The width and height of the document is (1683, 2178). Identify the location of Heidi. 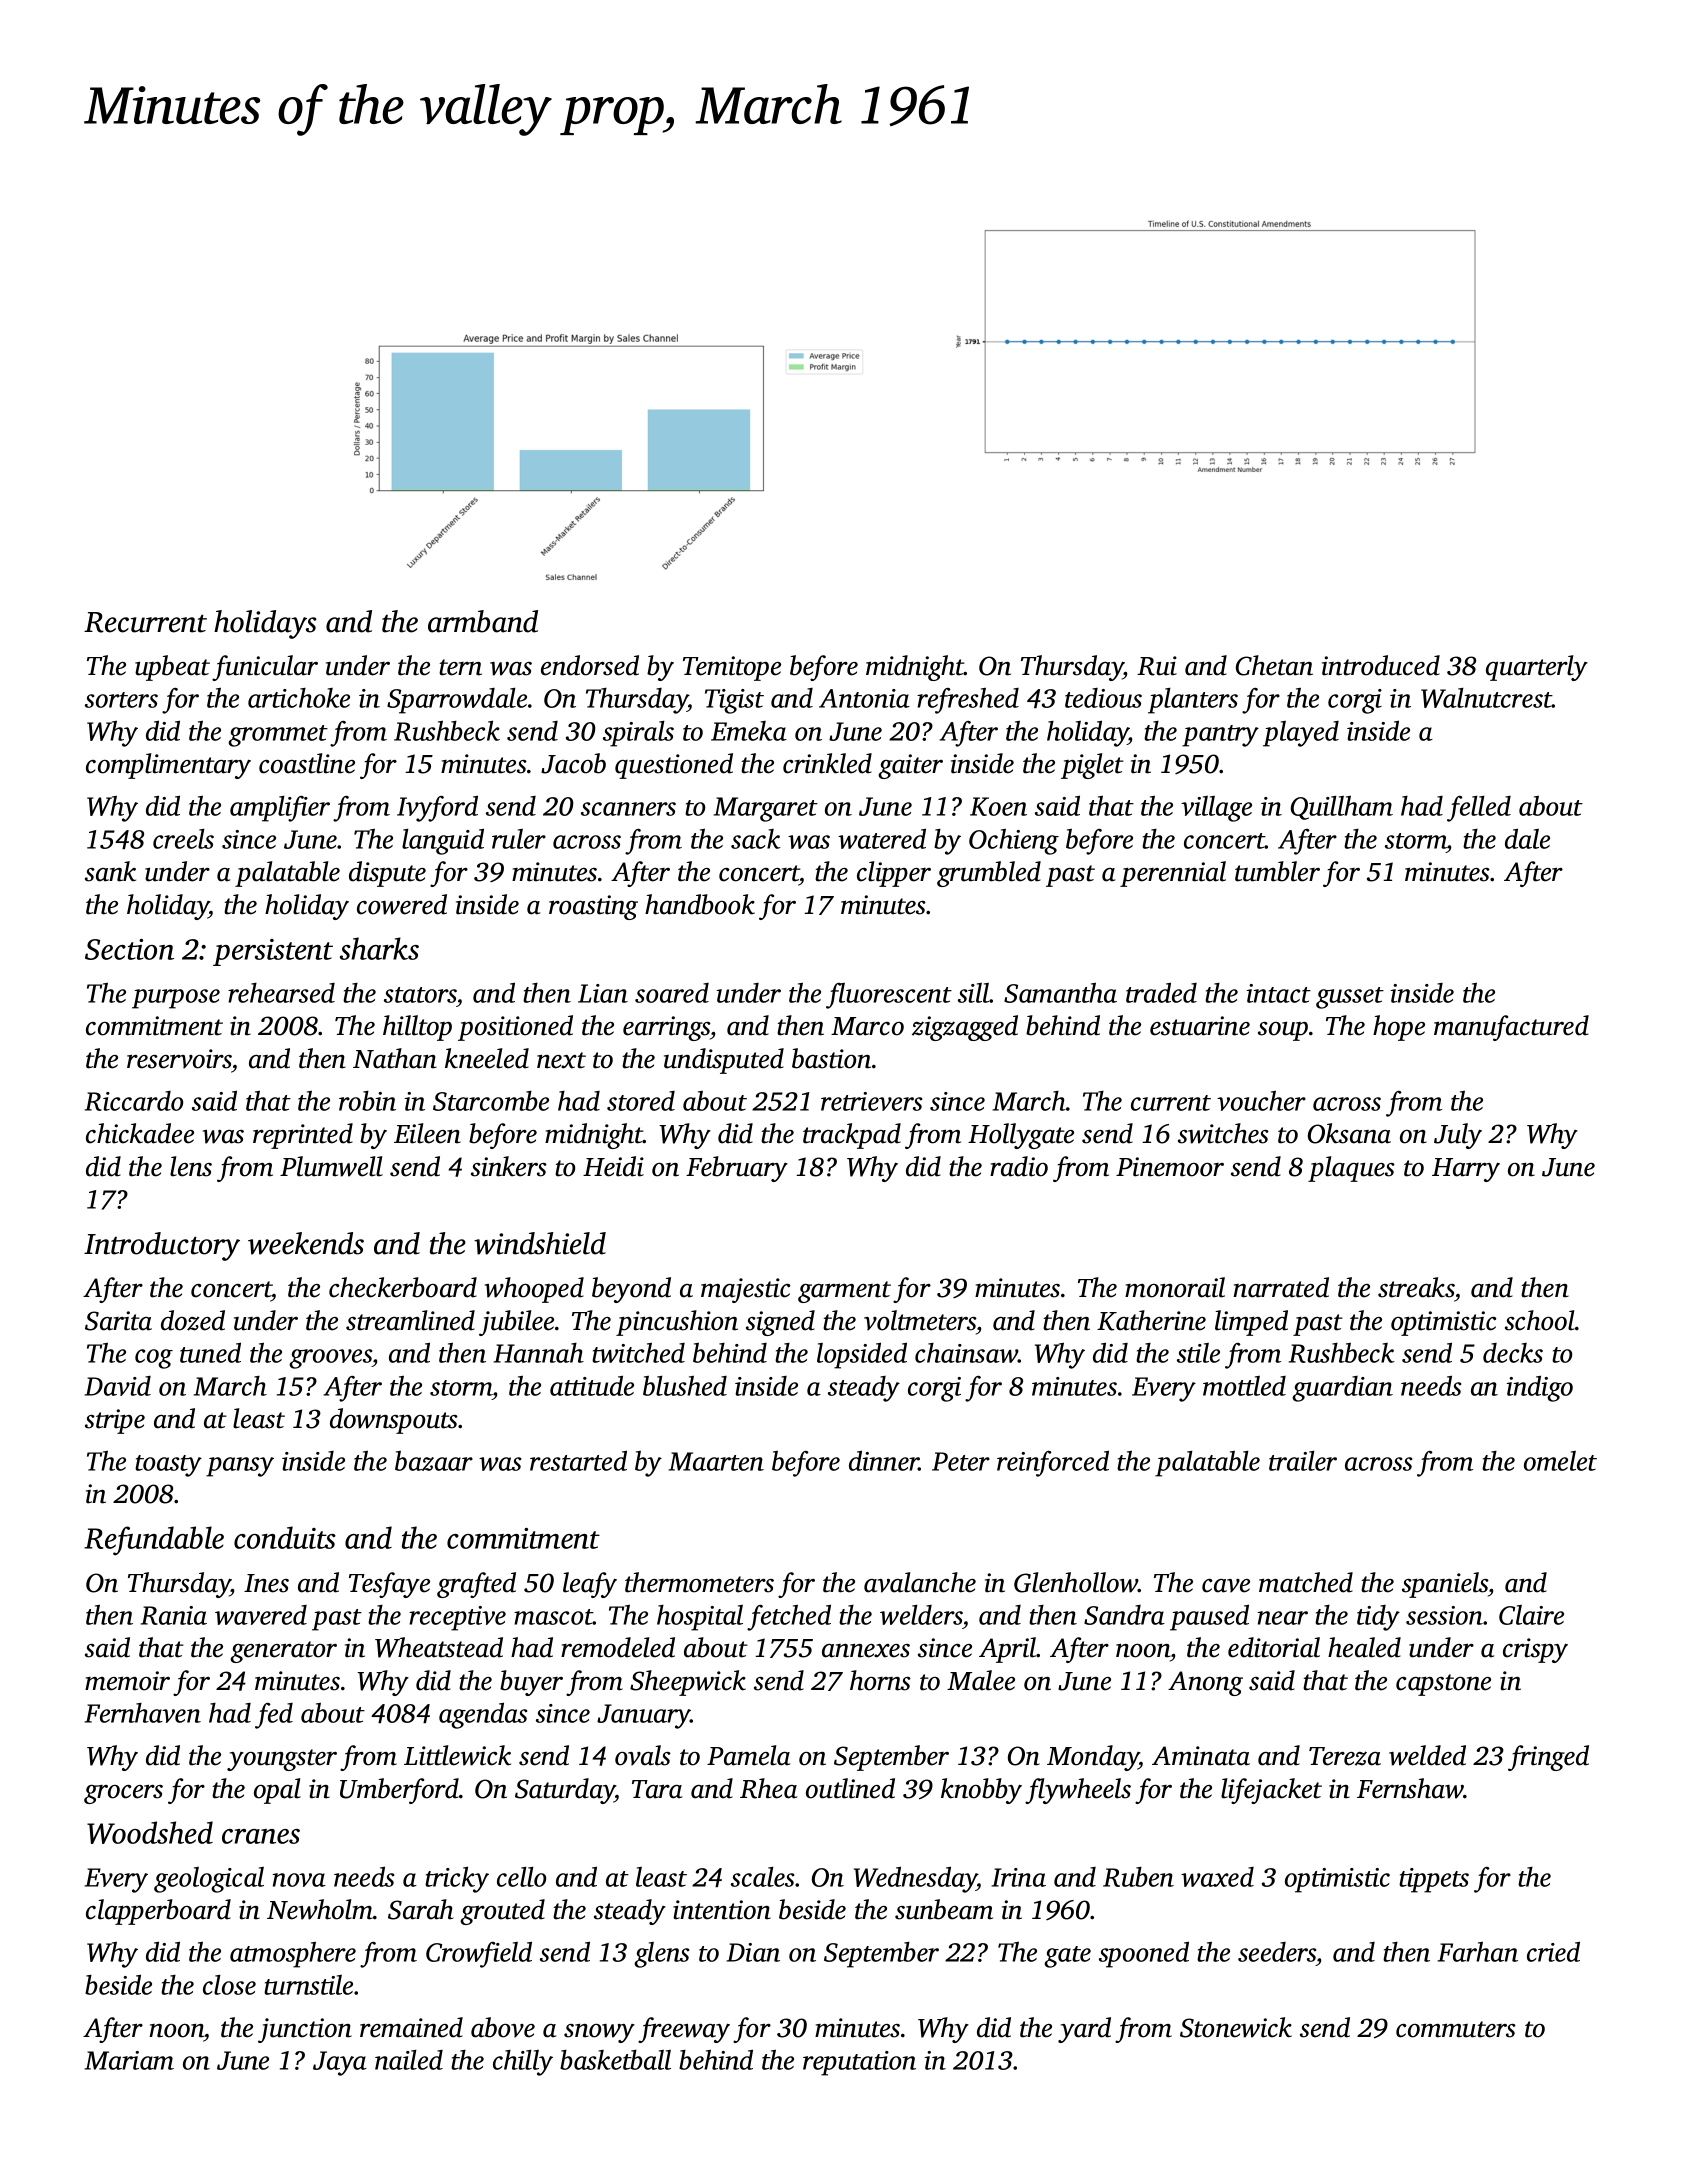
(613, 1166).
